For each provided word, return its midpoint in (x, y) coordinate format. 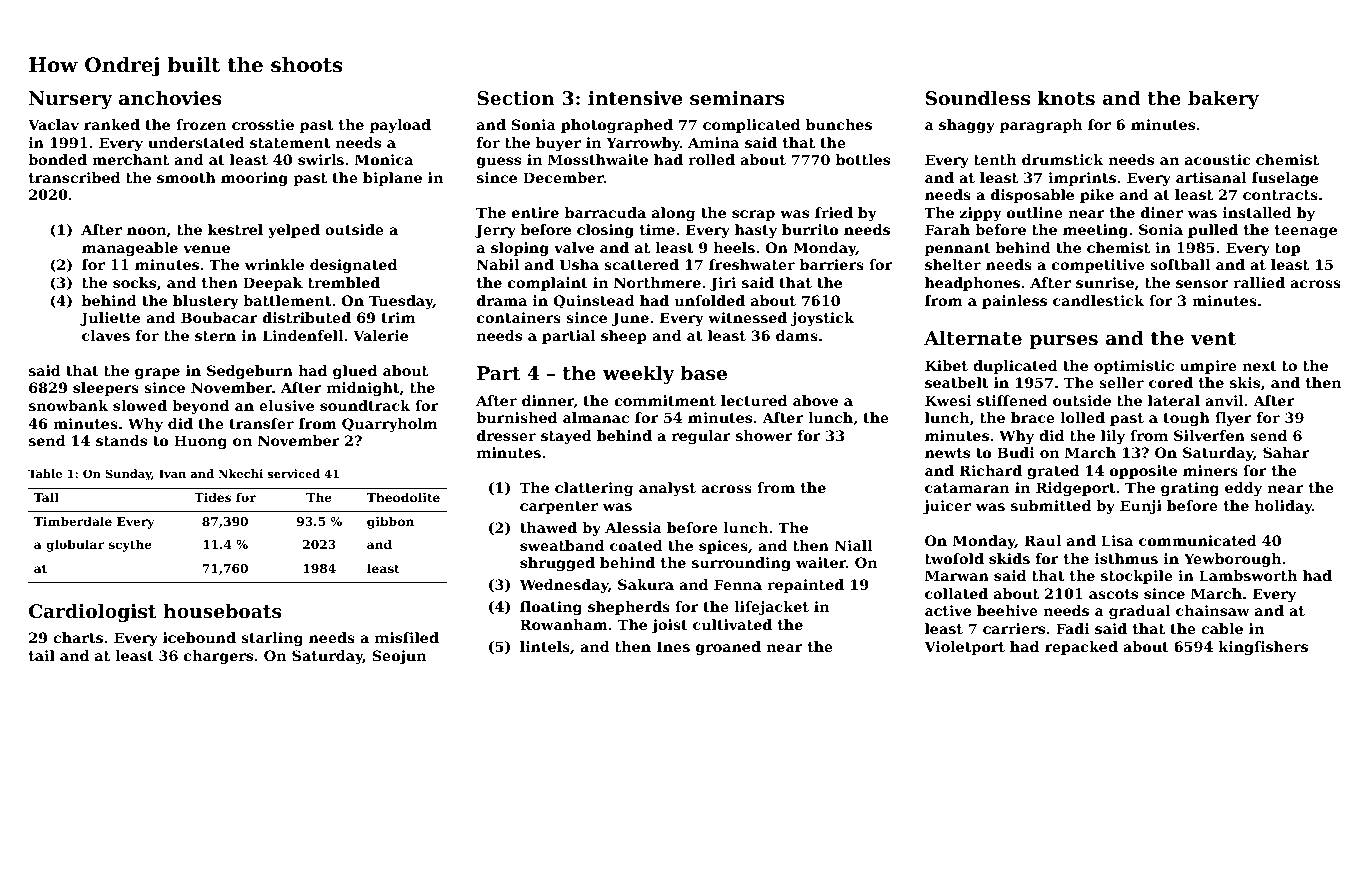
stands (121, 440)
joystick (822, 319)
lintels (545, 646)
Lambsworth (1248, 575)
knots (1066, 98)
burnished (516, 417)
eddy (1243, 489)
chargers (218, 657)
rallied (1259, 282)
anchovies (170, 98)
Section (516, 98)
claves (106, 335)
